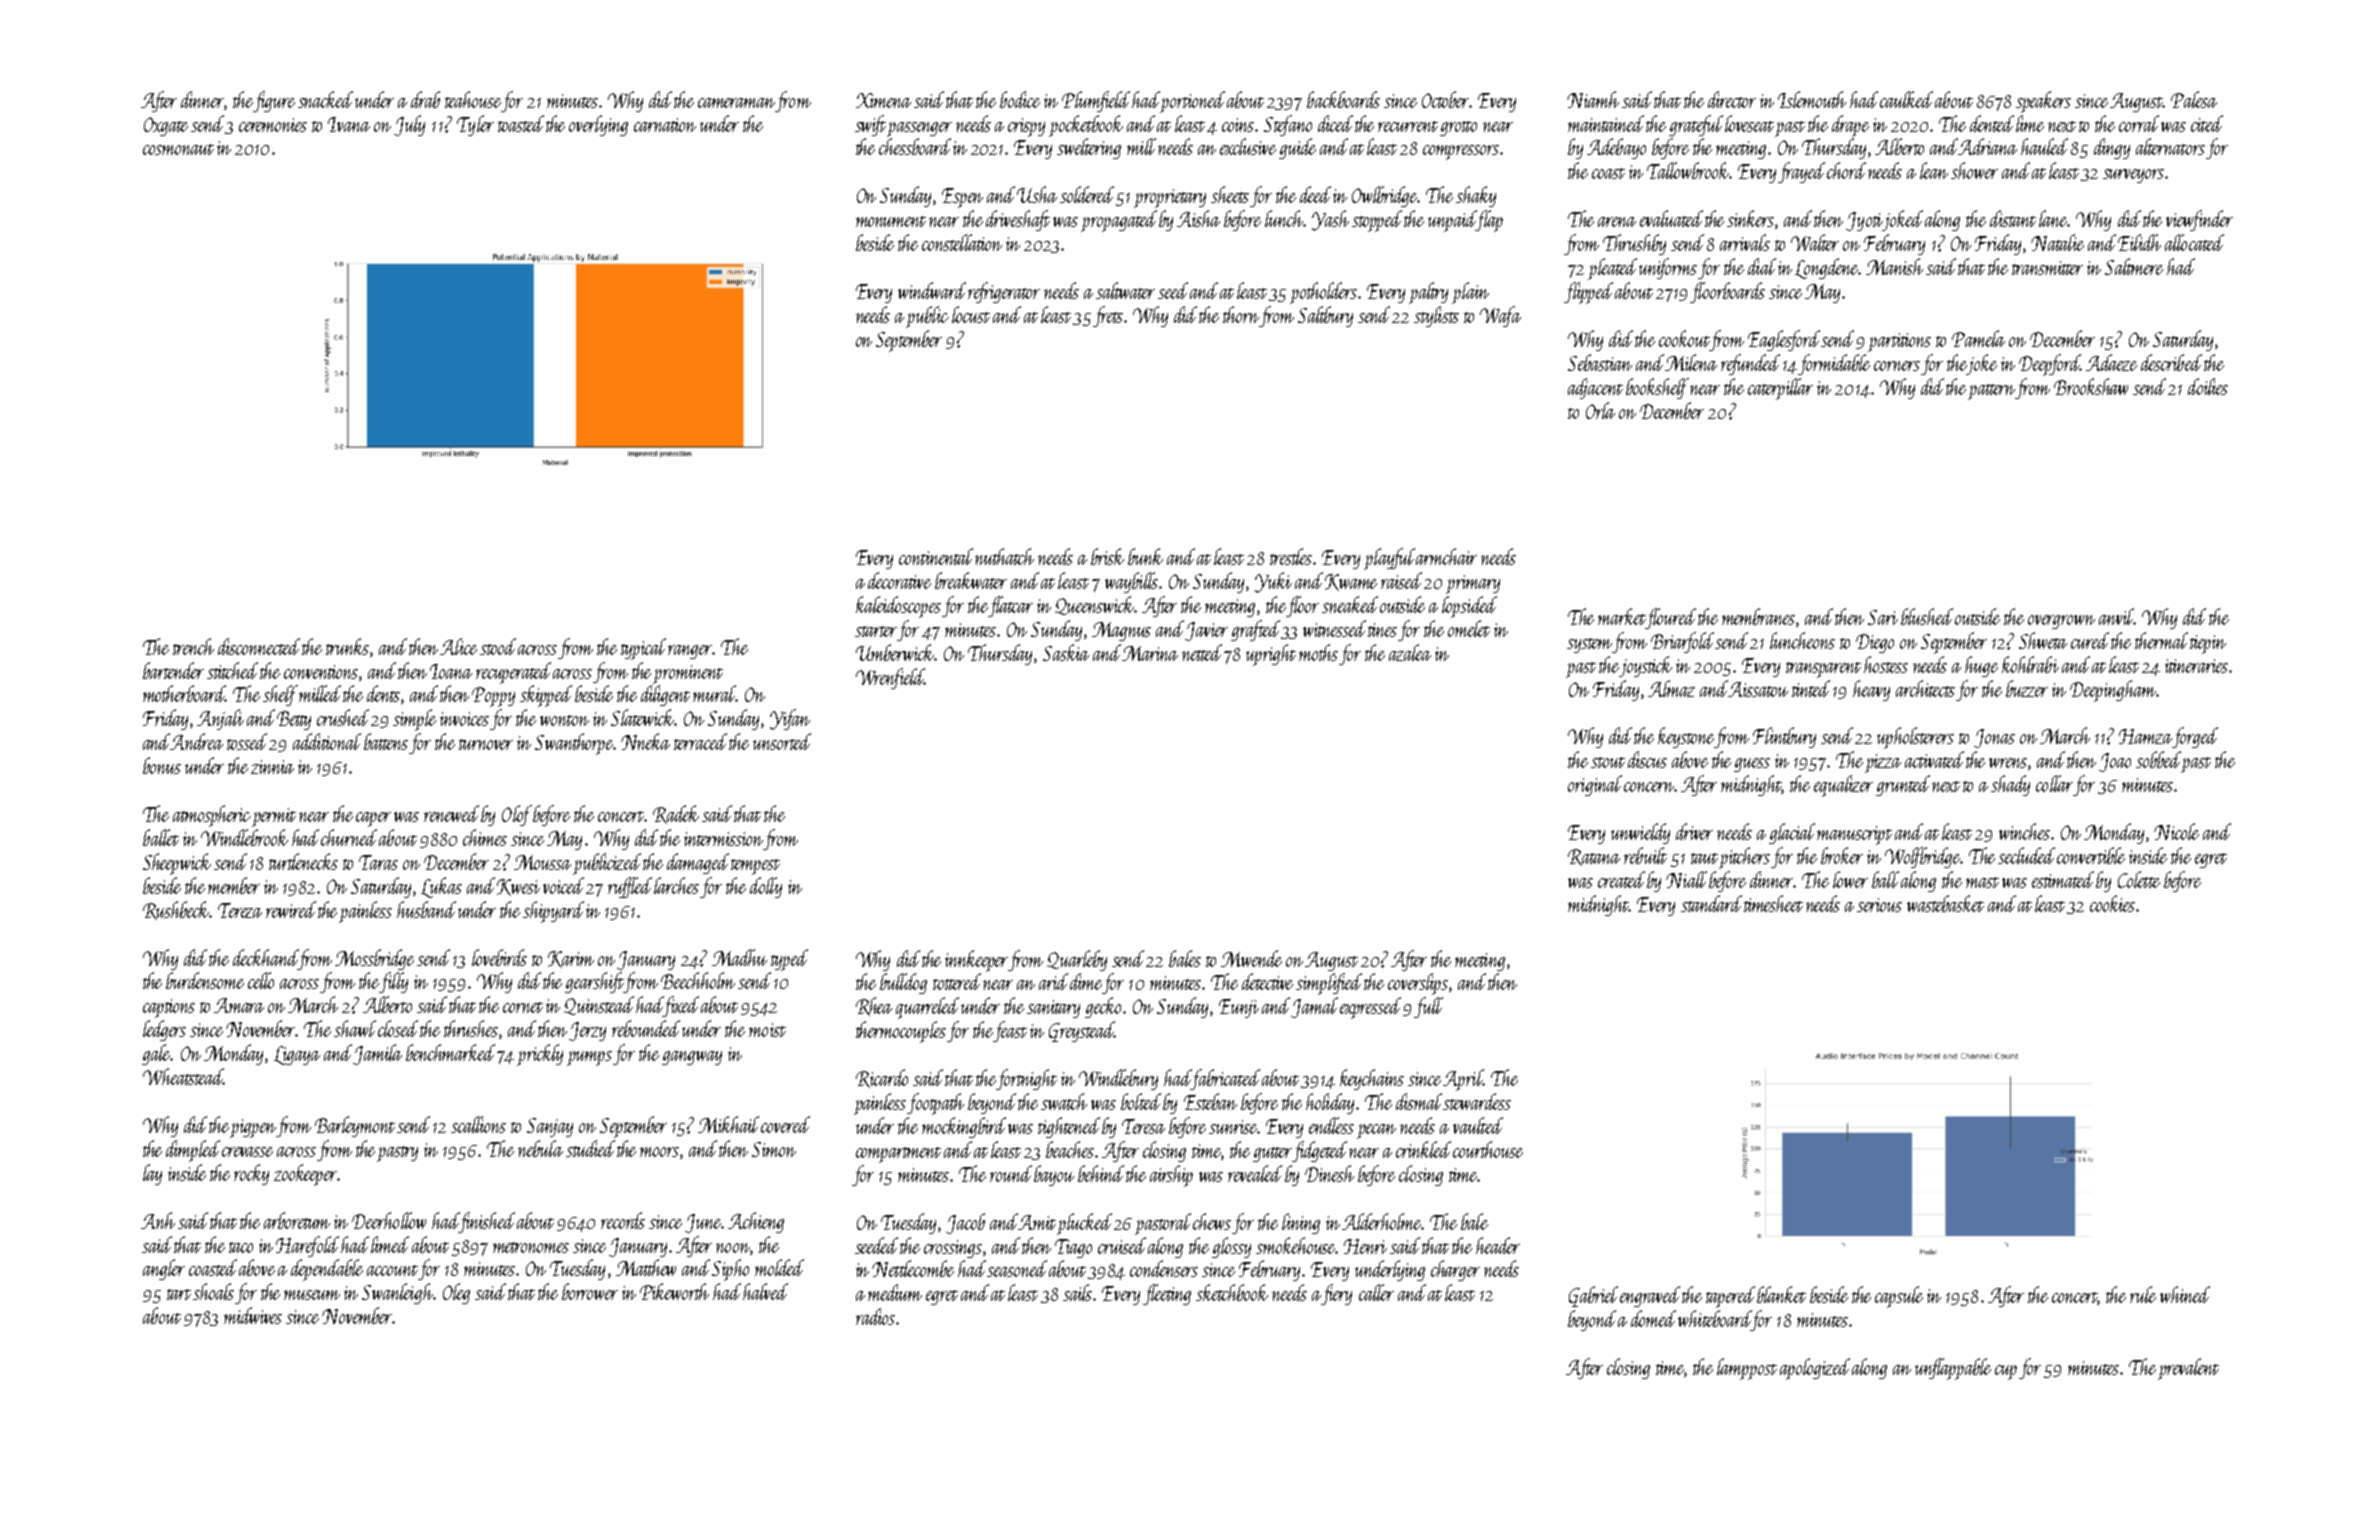 This screenshot has height=1540, width=2380. Describe the element at coordinates (1193, 101) in the screenshot. I see `portioned` at that location.
